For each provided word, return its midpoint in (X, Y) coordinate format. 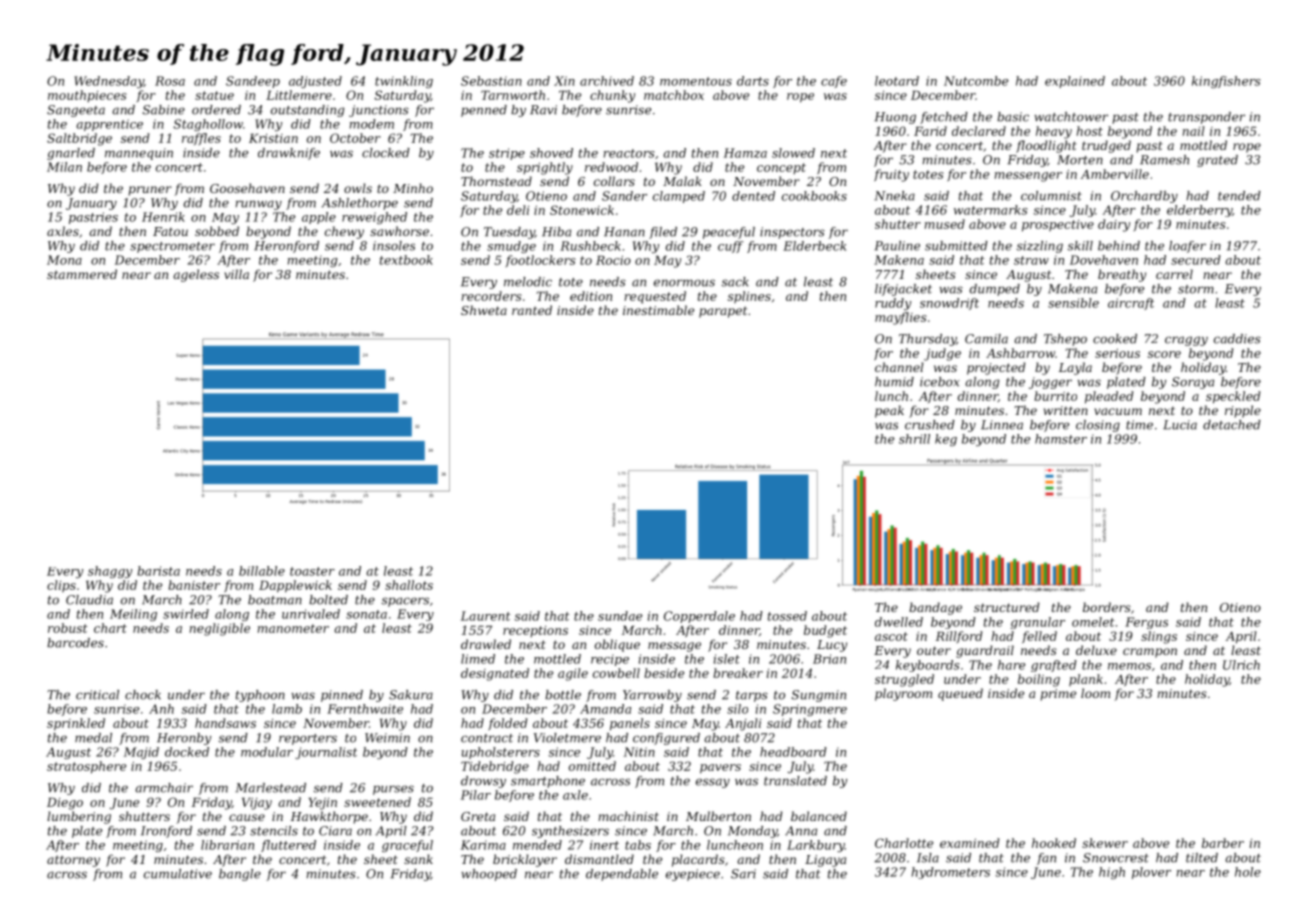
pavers (720, 769)
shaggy (110, 572)
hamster (1061, 439)
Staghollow (208, 125)
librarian (227, 845)
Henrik (163, 217)
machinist (628, 816)
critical (97, 695)
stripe (507, 154)
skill (1080, 246)
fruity (891, 175)
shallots (409, 585)
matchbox (674, 95)
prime (1058, 695)
